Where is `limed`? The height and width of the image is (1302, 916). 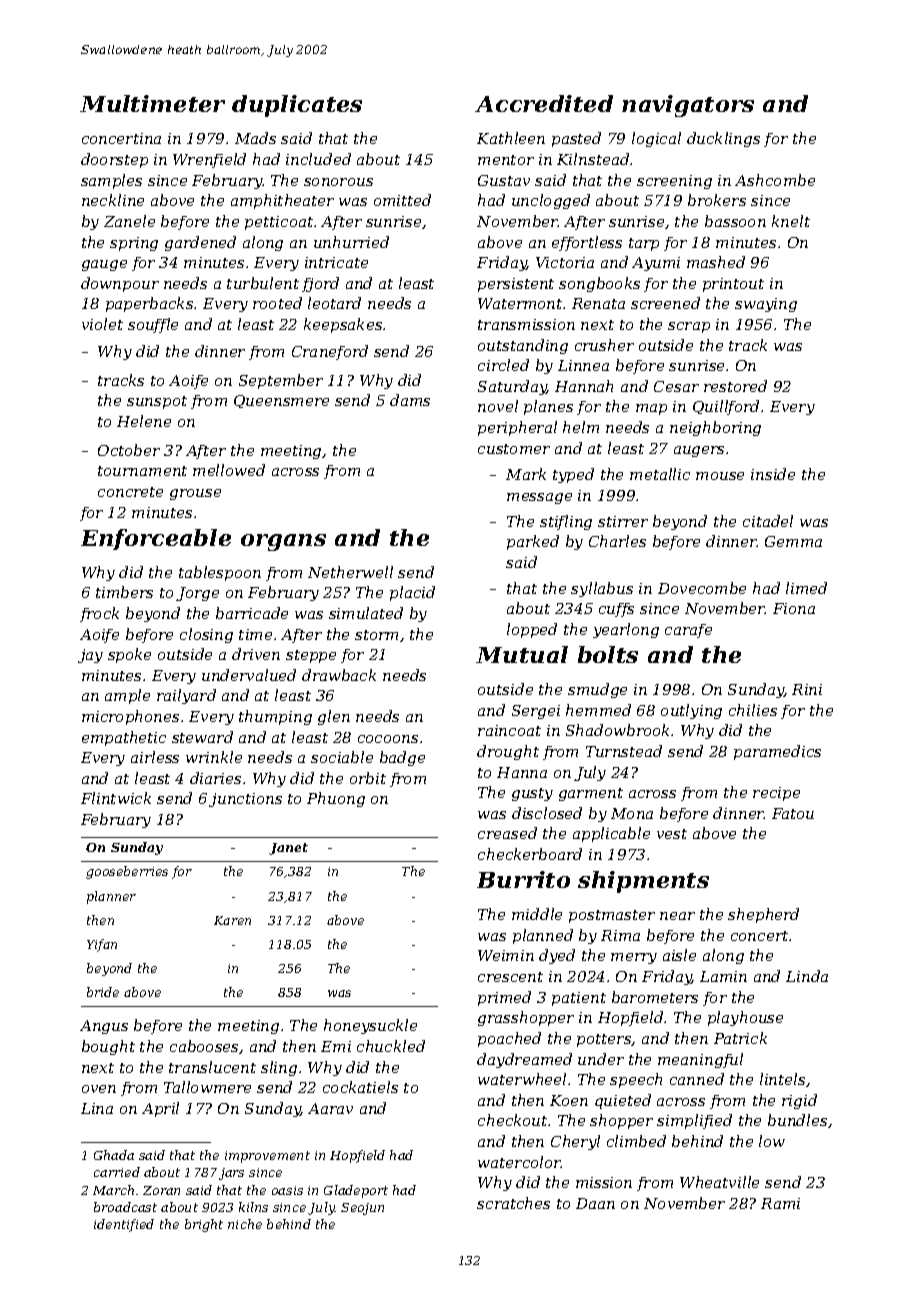
limed is located at coordinates (806, 588).
